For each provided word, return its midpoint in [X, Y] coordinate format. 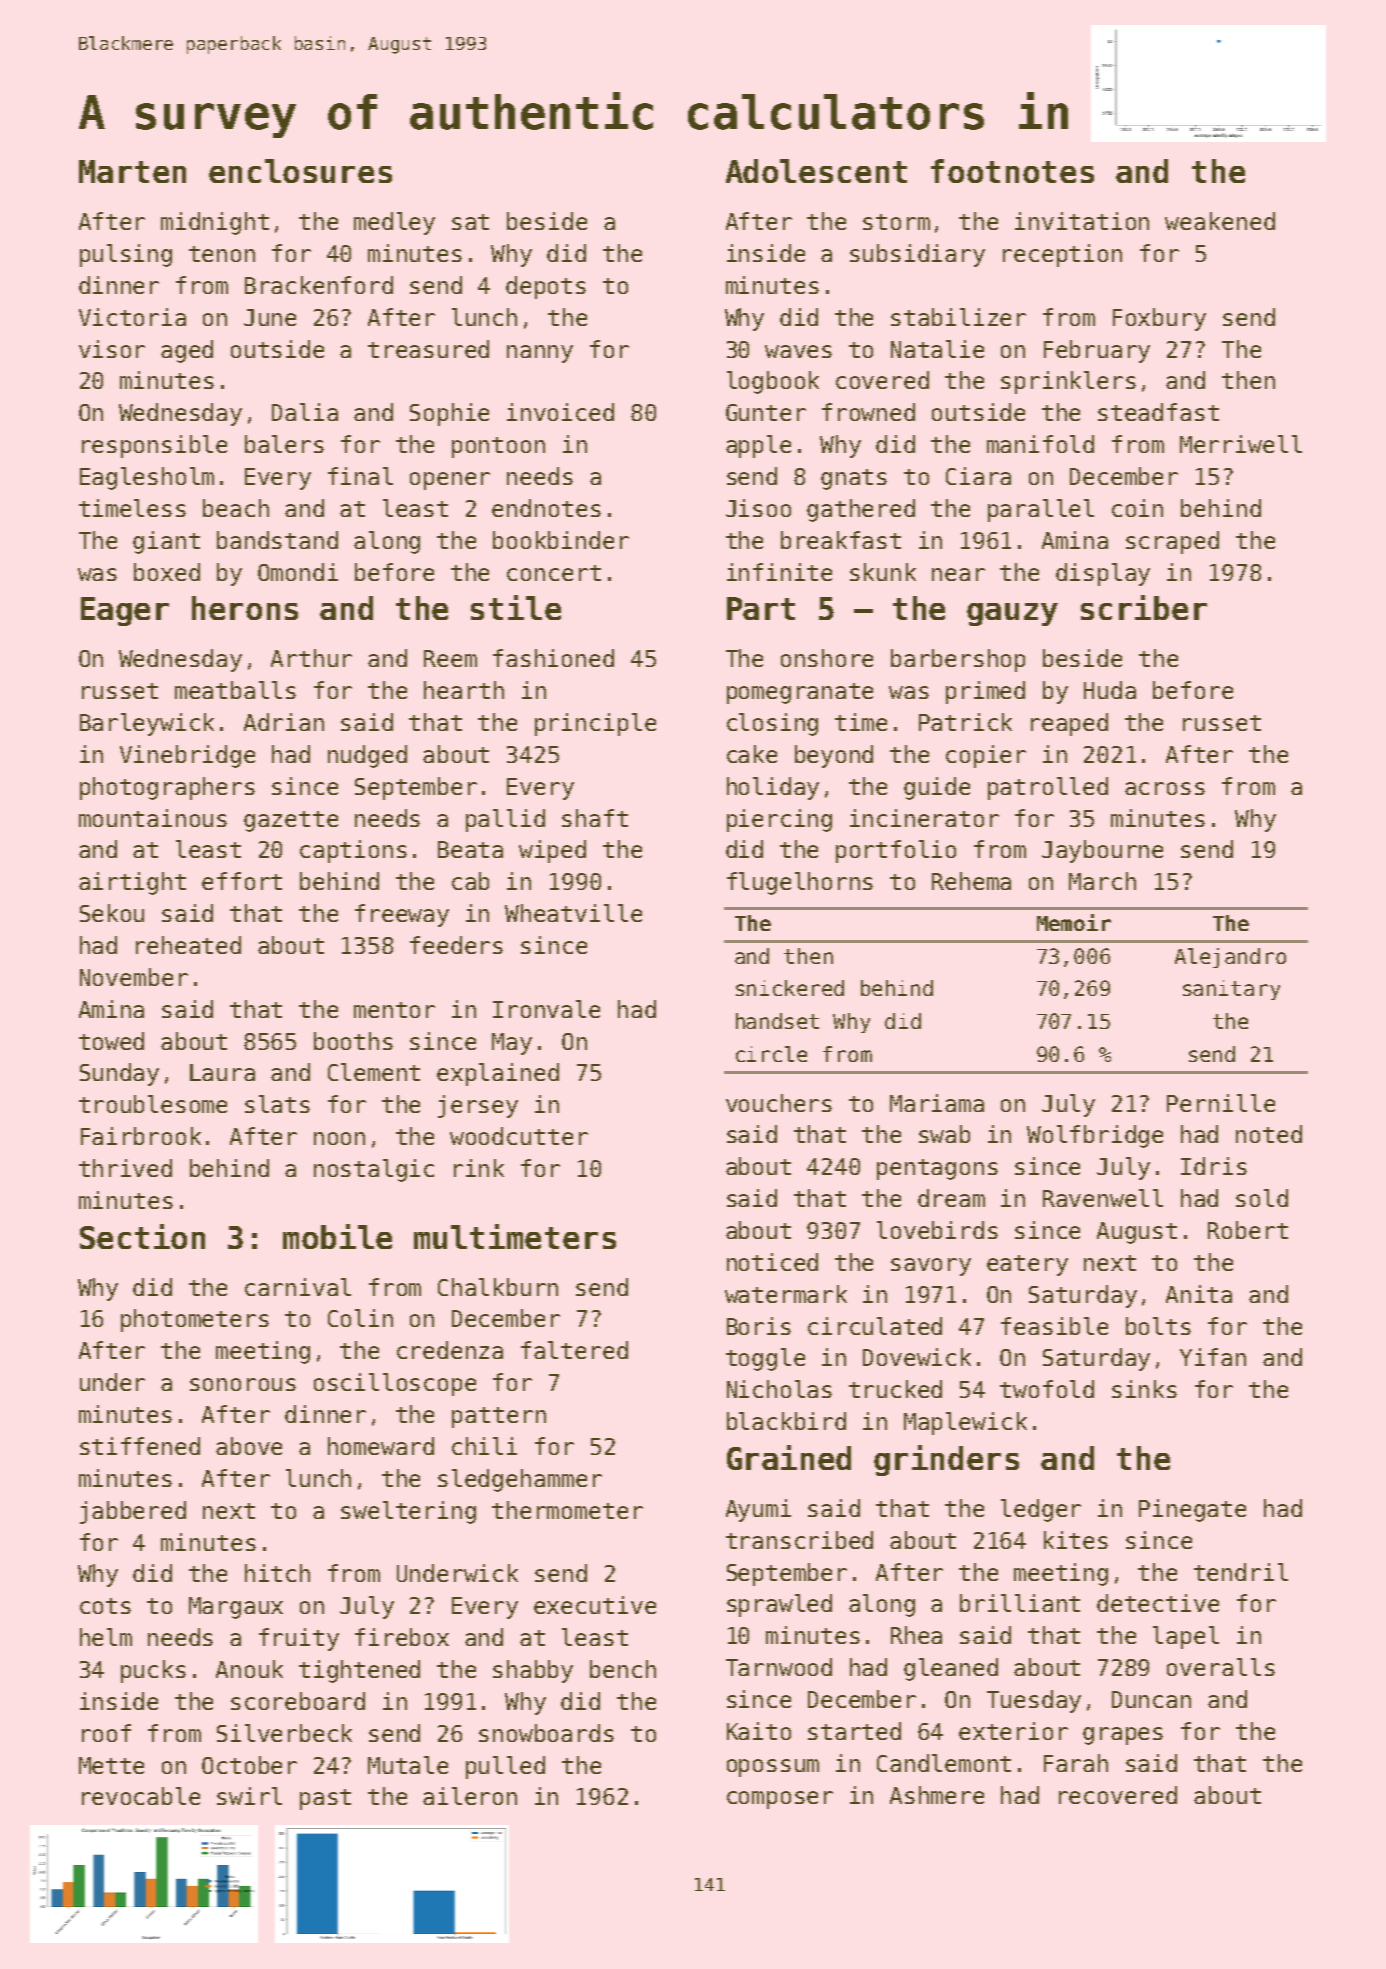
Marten [132, 171]
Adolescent [816, 171]
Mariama [937, 1103]
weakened [1220, 221]
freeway [402, 915]
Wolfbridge [1095, 1136]
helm [106, 1637]
